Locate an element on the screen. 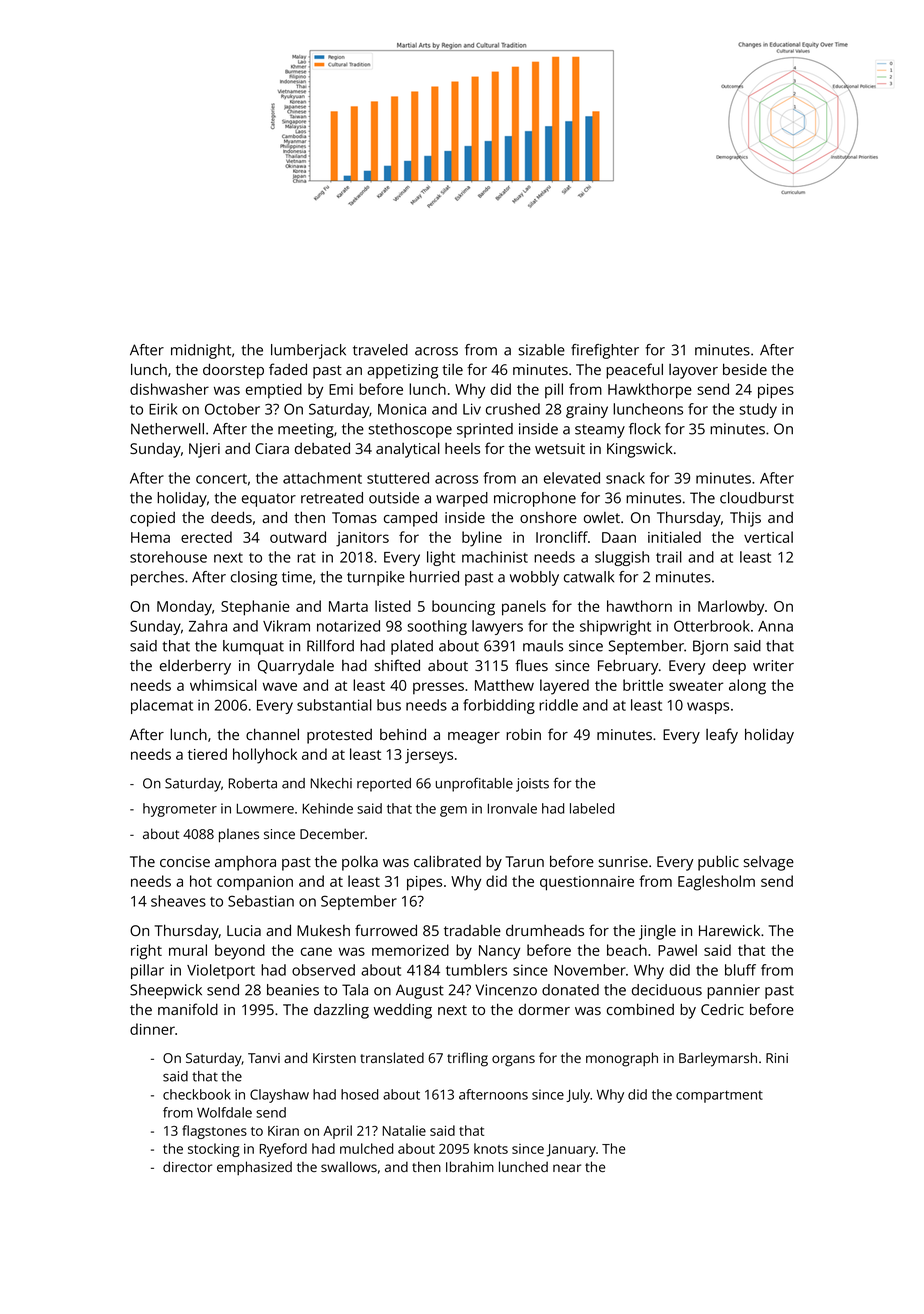 The height and width of the screenshot is (1314, 924). shifted is located at coordinates (397, 665).
